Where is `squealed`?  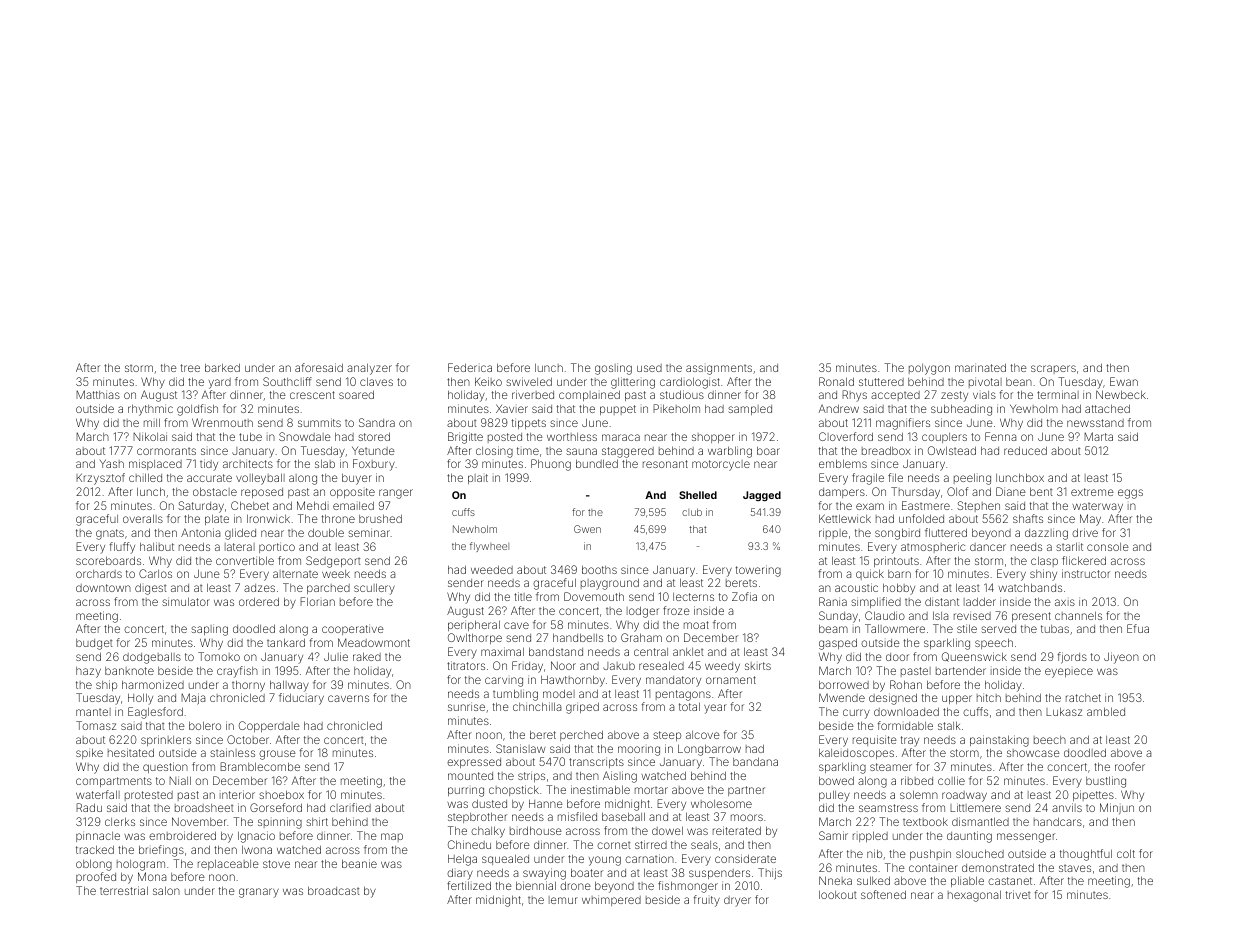 squealed is located at coordinates (505, 859).
